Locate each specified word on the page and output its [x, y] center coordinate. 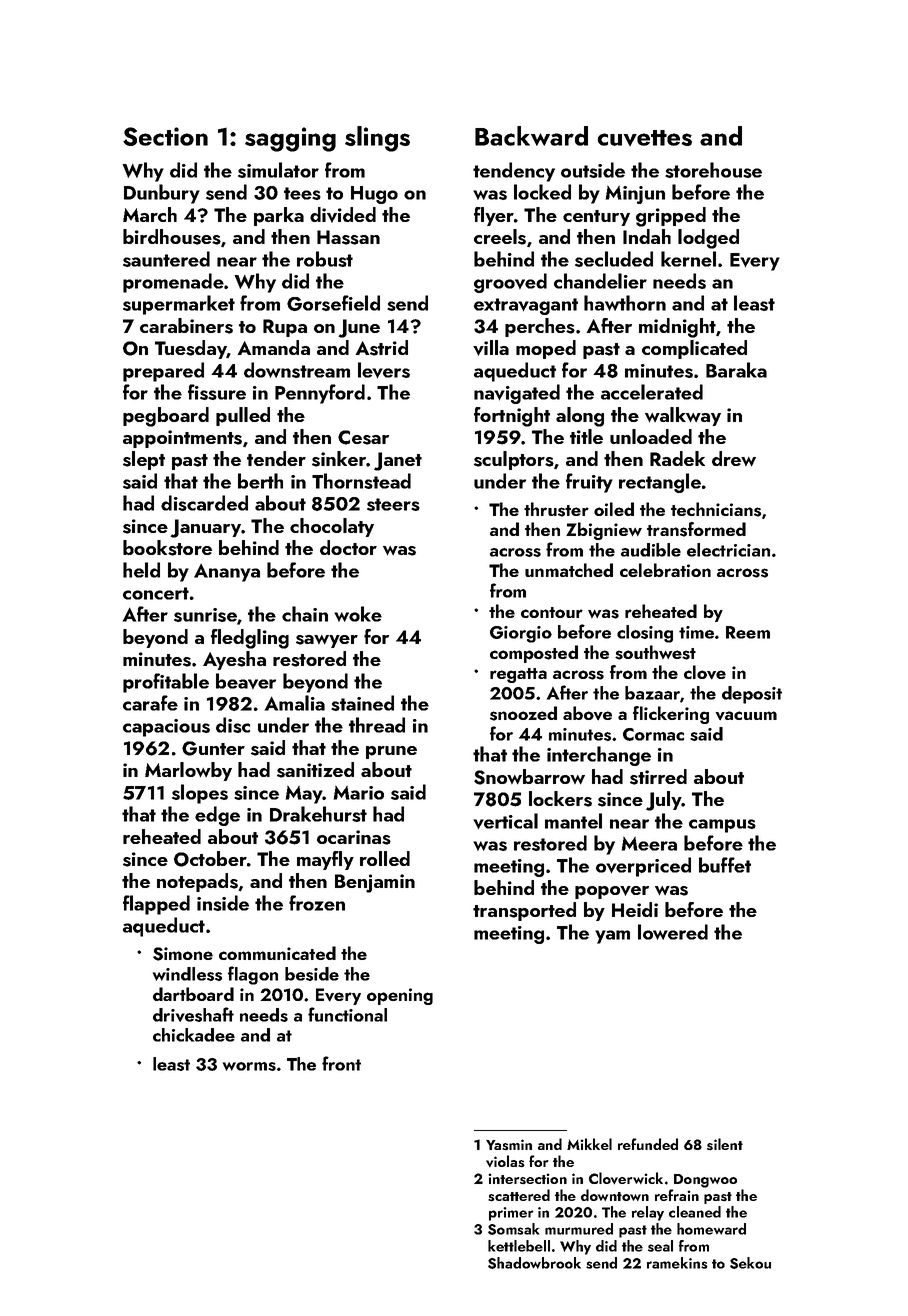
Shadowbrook [534, 1263]
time [696, 632]
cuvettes [644, 138]
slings [377, 139]
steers [393, 504]
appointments [182, 439]
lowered [673, 932]
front [341, 1063]
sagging [290, 139]
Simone [183, 954]
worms [249, 1066]
